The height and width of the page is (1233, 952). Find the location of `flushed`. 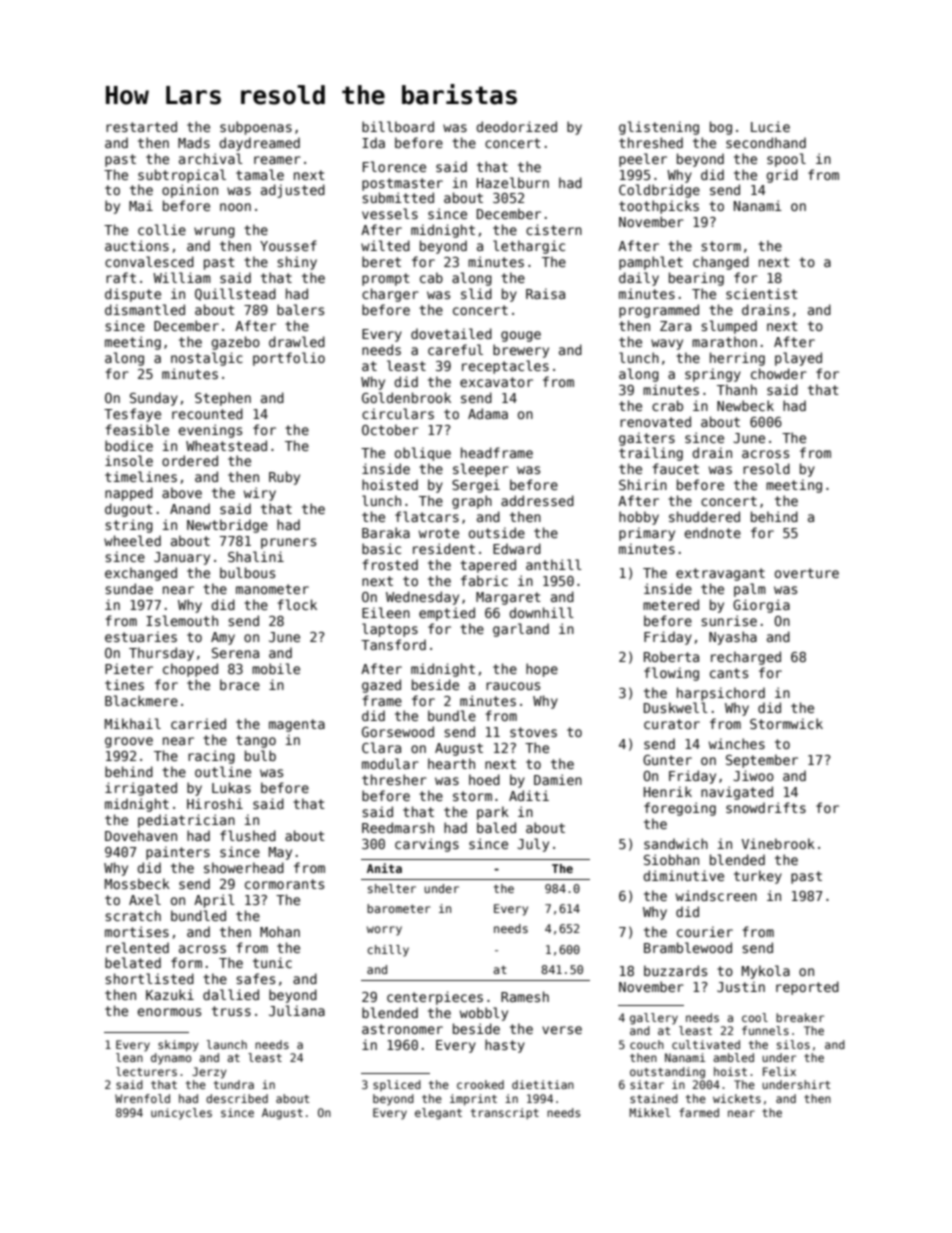

flushed is located at coordinates (248, 835).
